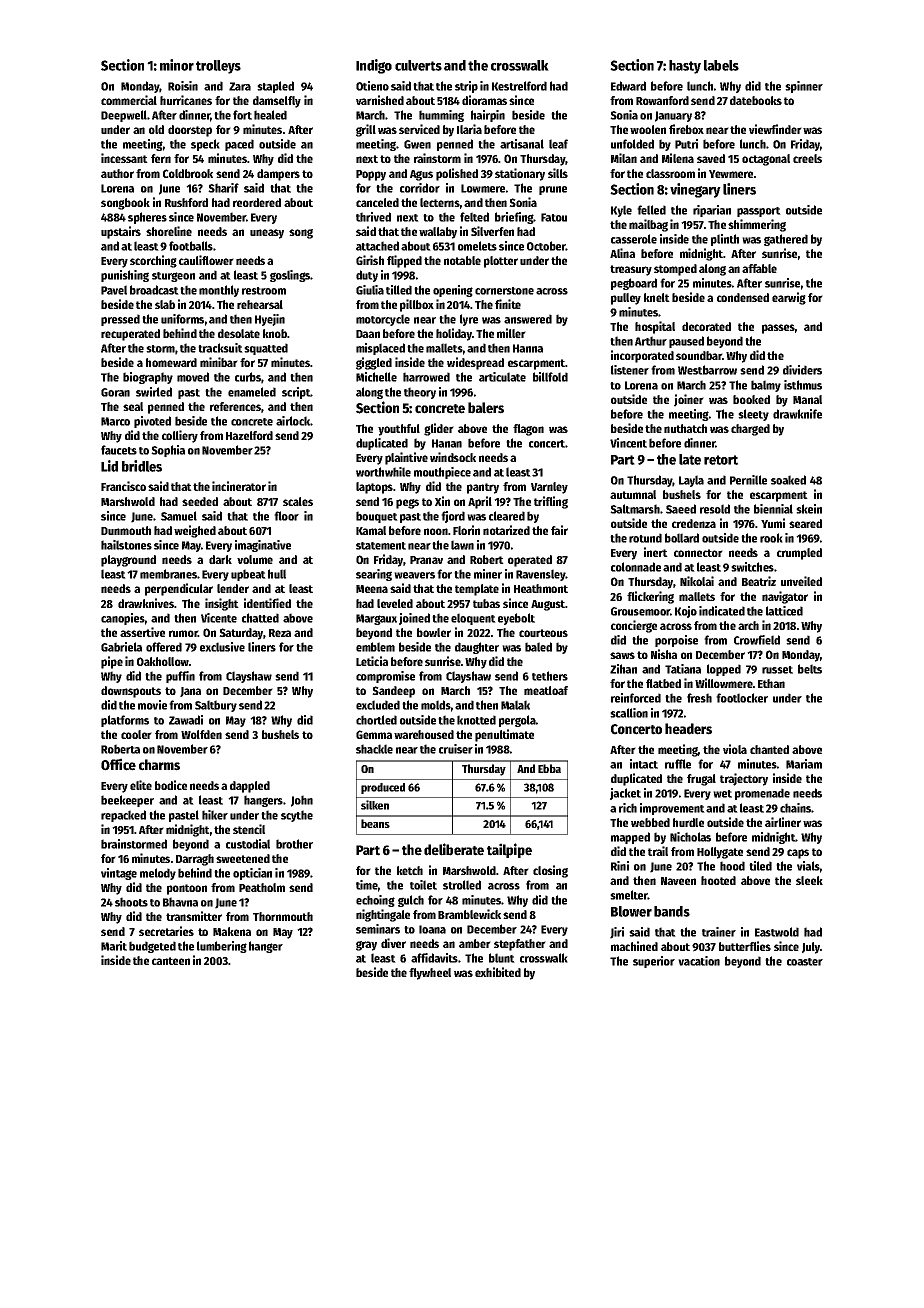 This document has width=924, height=1308. I want to click on bollard, so click(682, 538).
